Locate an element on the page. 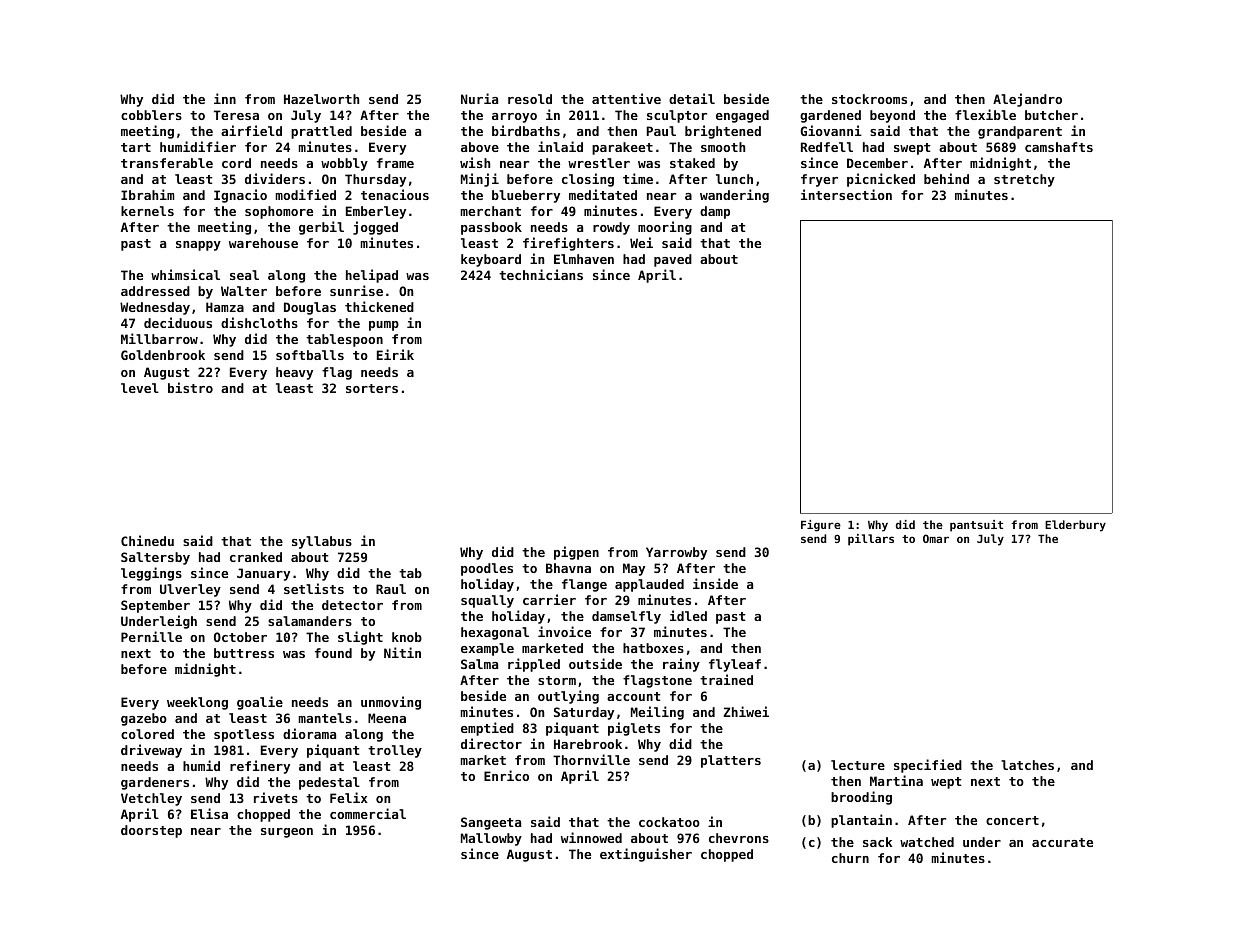  pigpen is located at coordinates (576, 553).
